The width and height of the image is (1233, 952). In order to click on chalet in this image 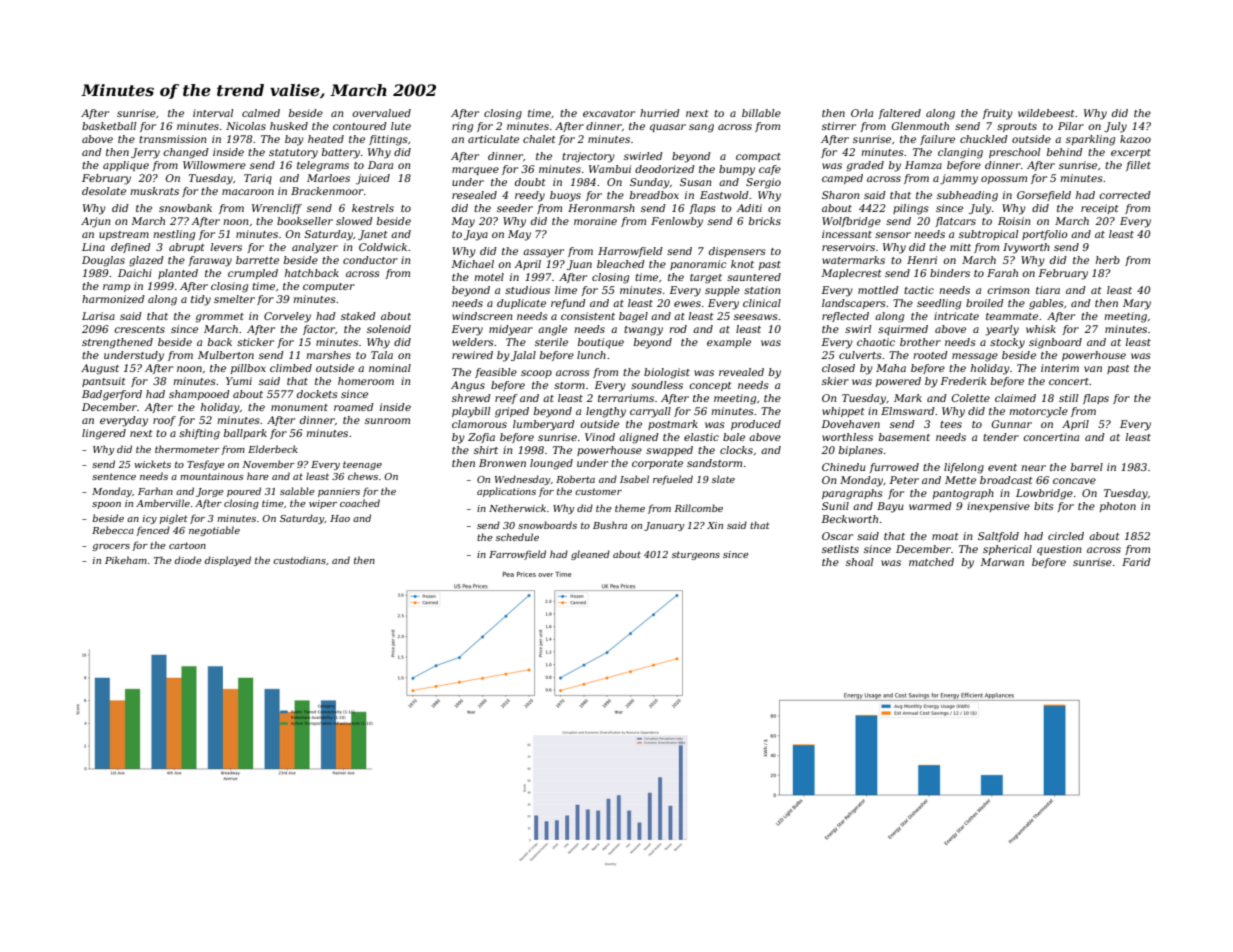, I will do `click(539, 139)`.
